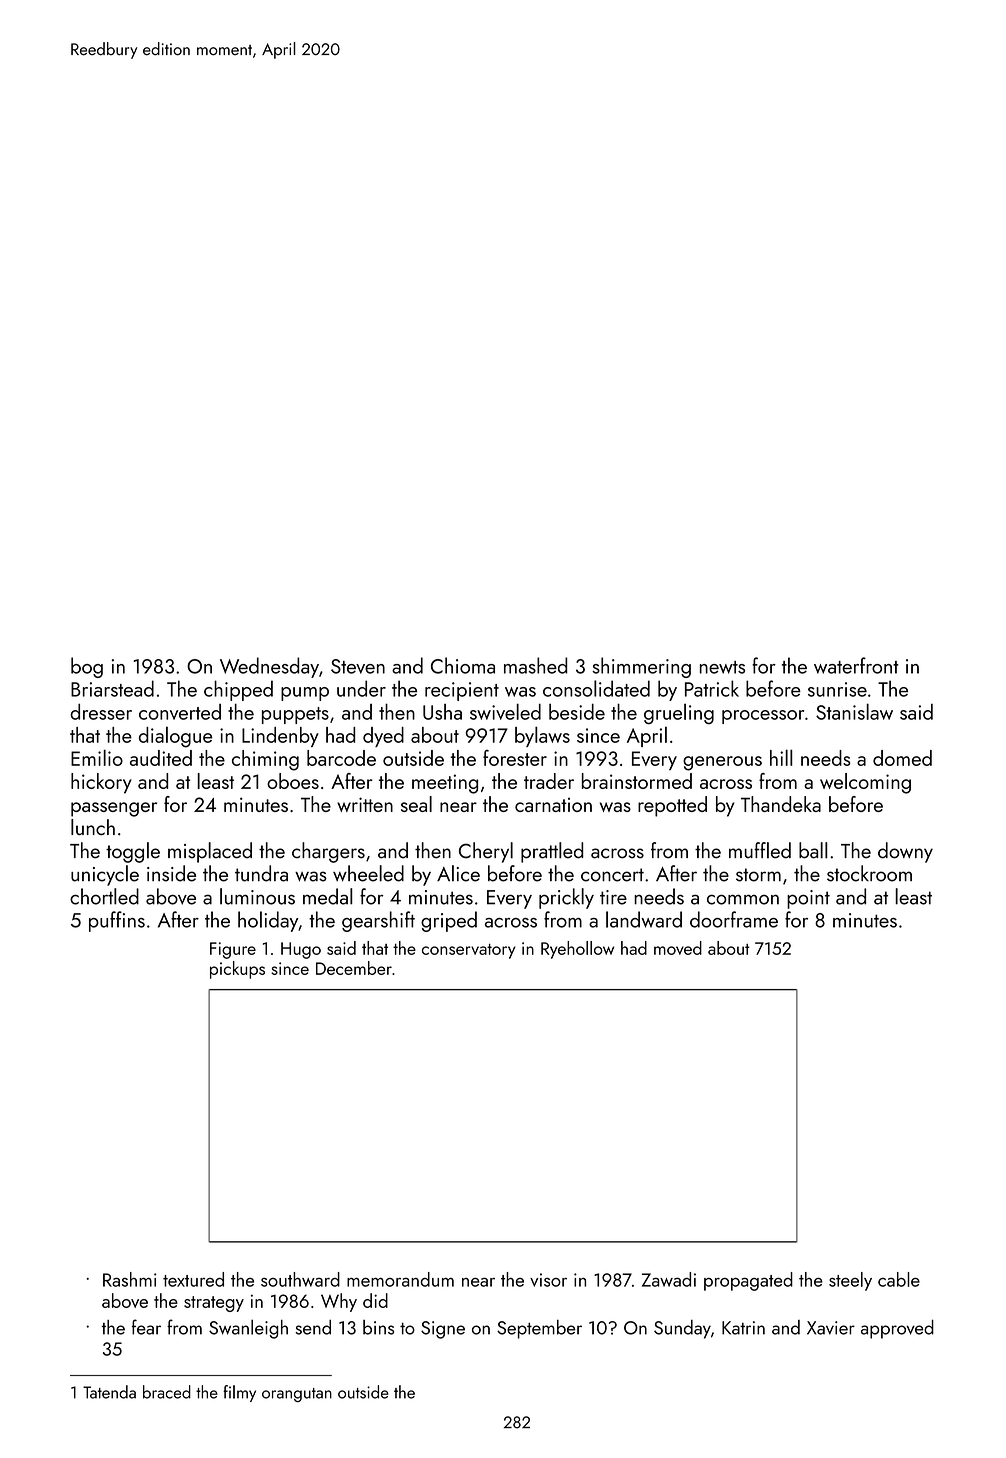 The width and height of the screenshot is (1006, 1458). What do you see at coordinates (722, 667) in the screenshot?
I see `newts` at bounding box center [722, 667].
